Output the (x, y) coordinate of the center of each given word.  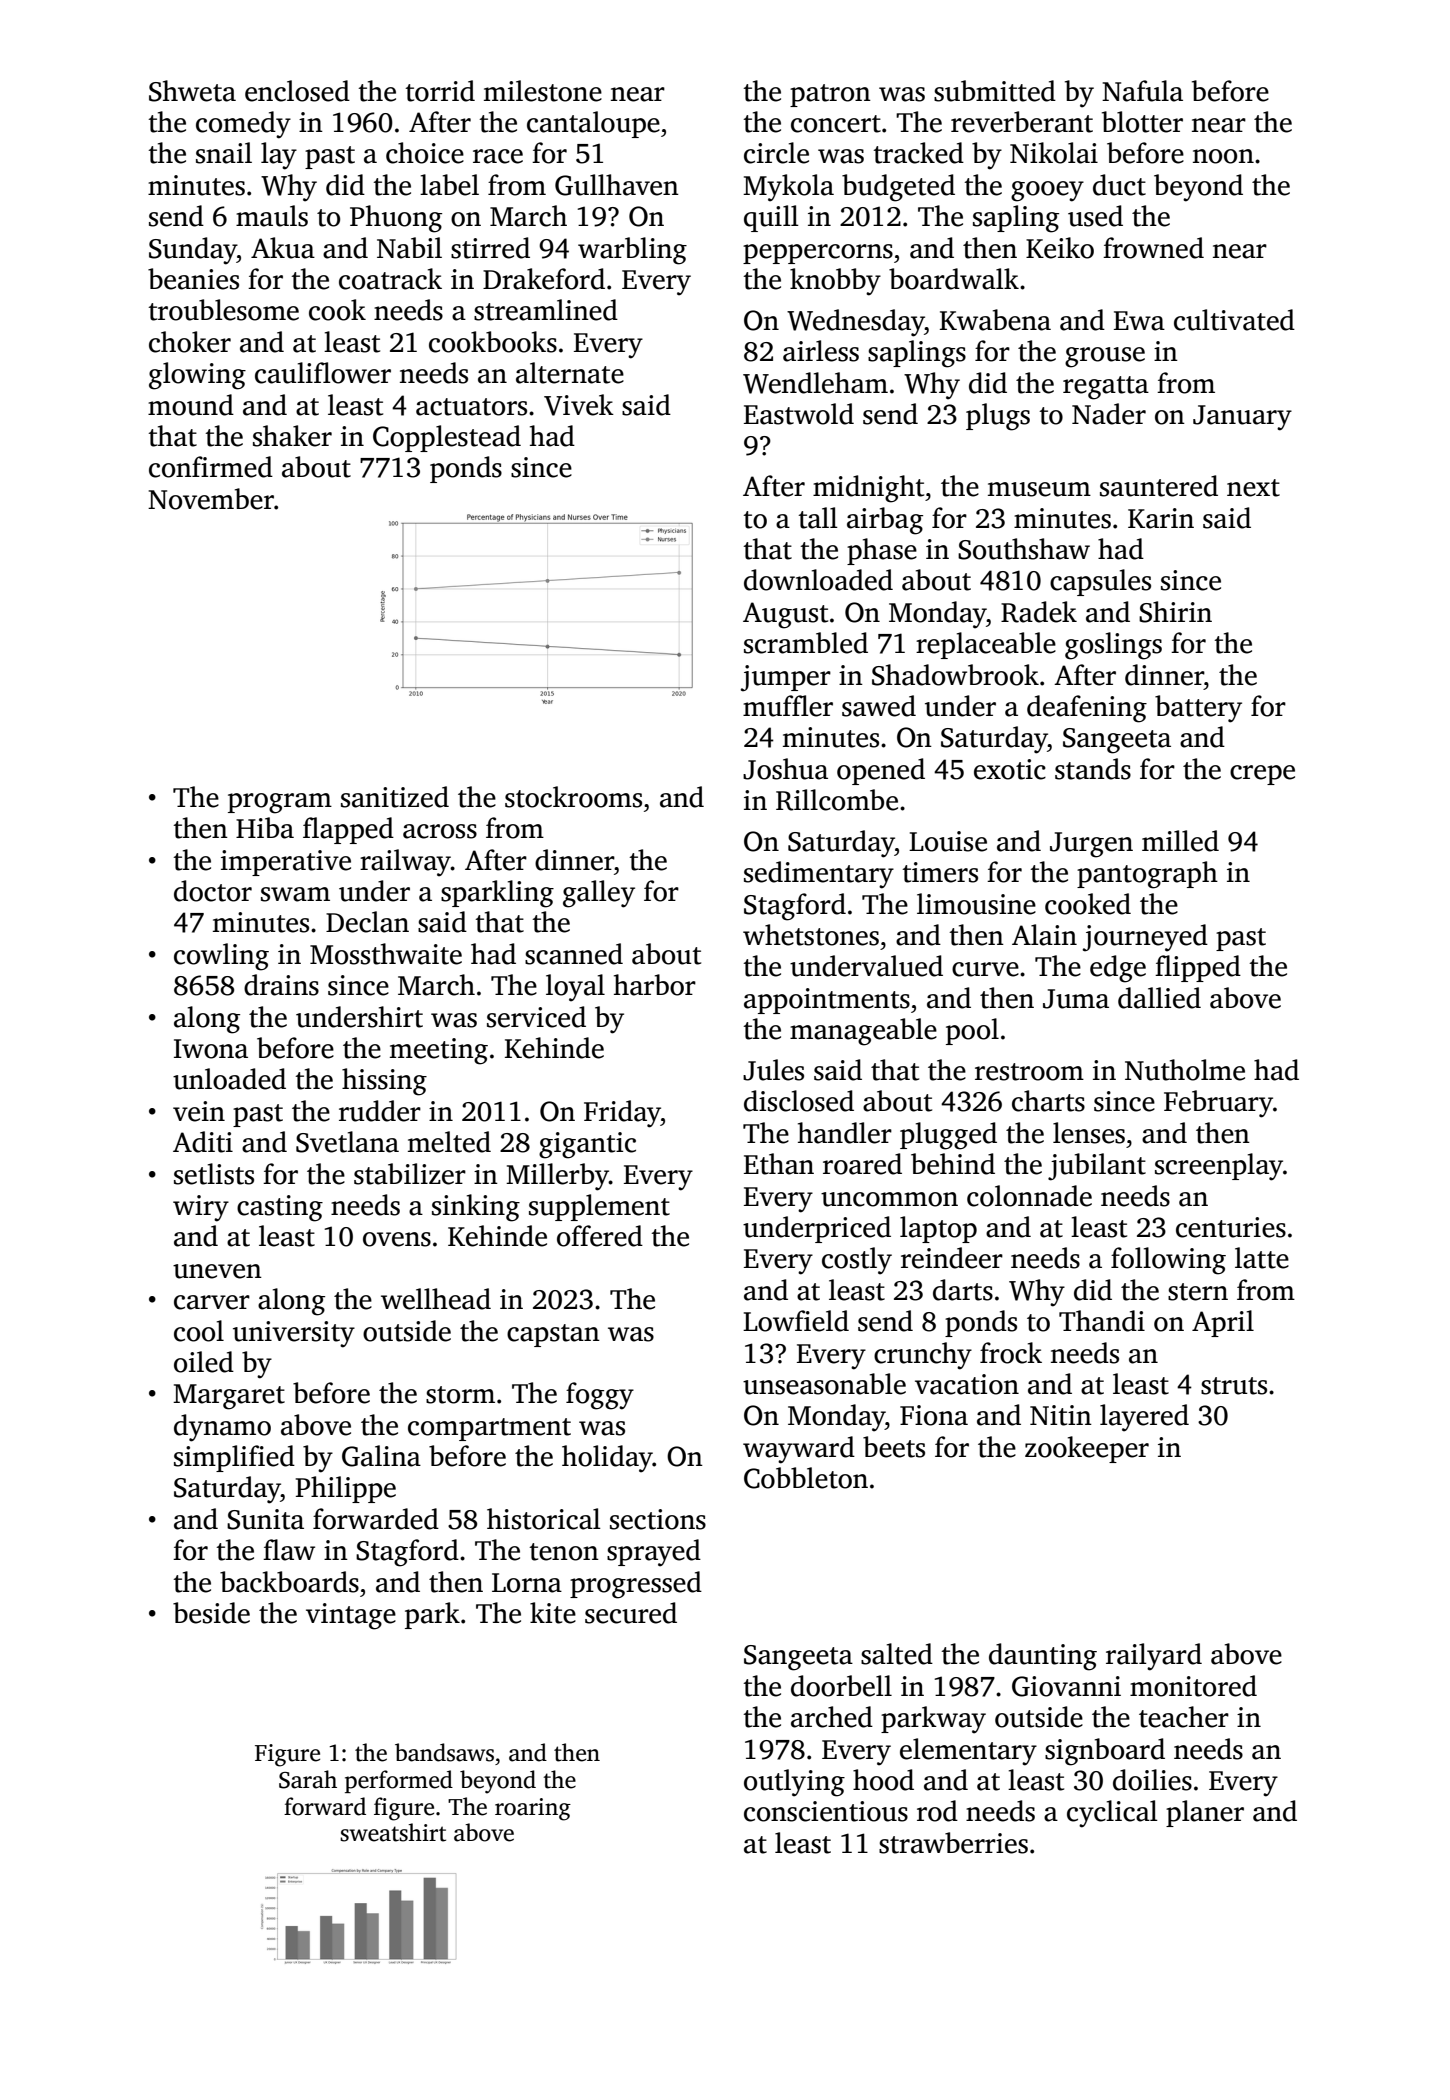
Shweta (192, 91)
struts (1234, 1386)
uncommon (889, 1199)
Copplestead (447, 438)
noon (1223, 156)
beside (211, 1613)
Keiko (1060, 248)
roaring (533, 1809)
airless (821, 351)
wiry (201, 1208)
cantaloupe (593, 124)
